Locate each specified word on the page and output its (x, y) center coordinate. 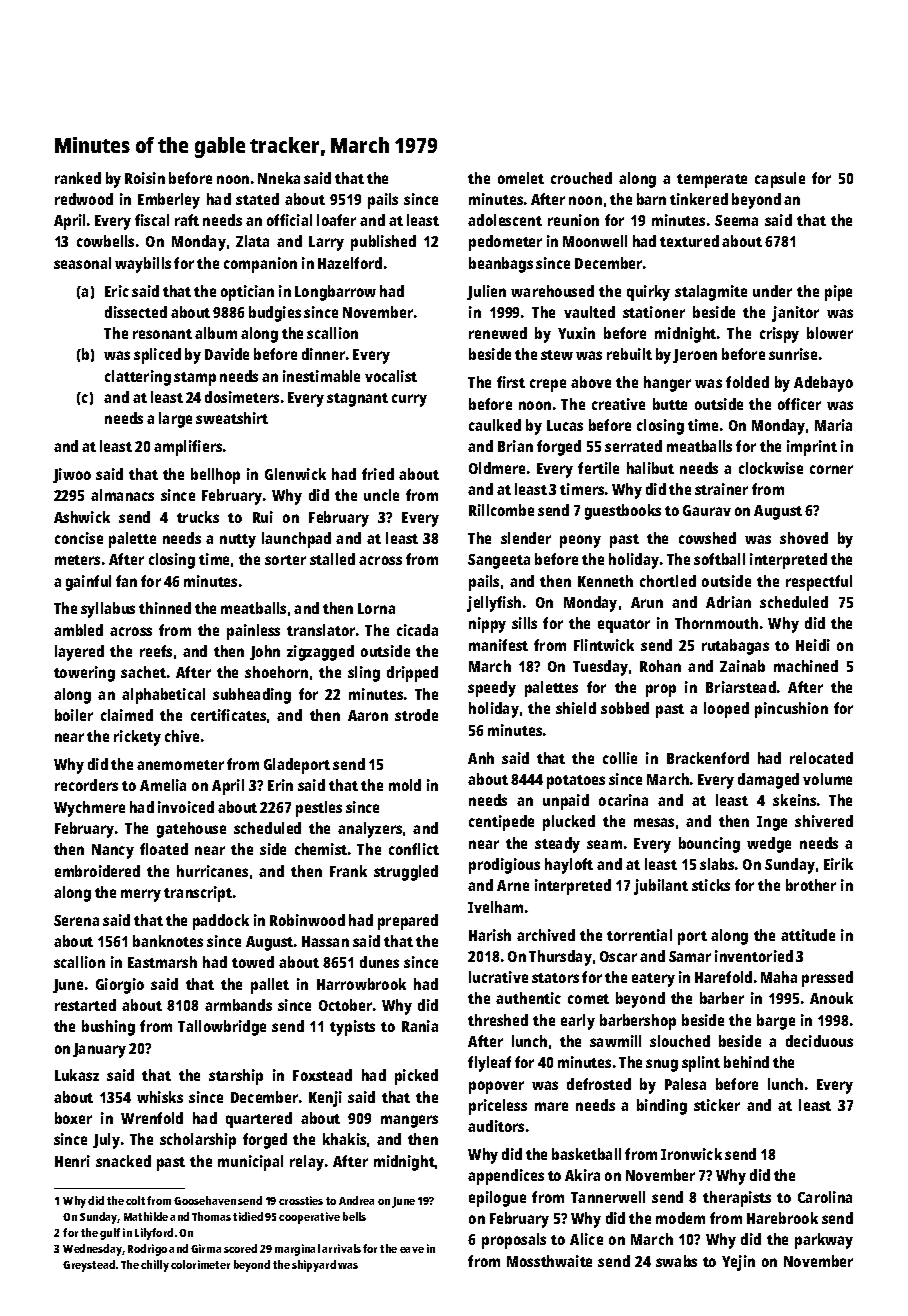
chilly (155, 1266)
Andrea (356, 1200)
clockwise (771, 468)
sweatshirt (232, 418)
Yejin (738, 1263)
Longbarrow (335, 293)
